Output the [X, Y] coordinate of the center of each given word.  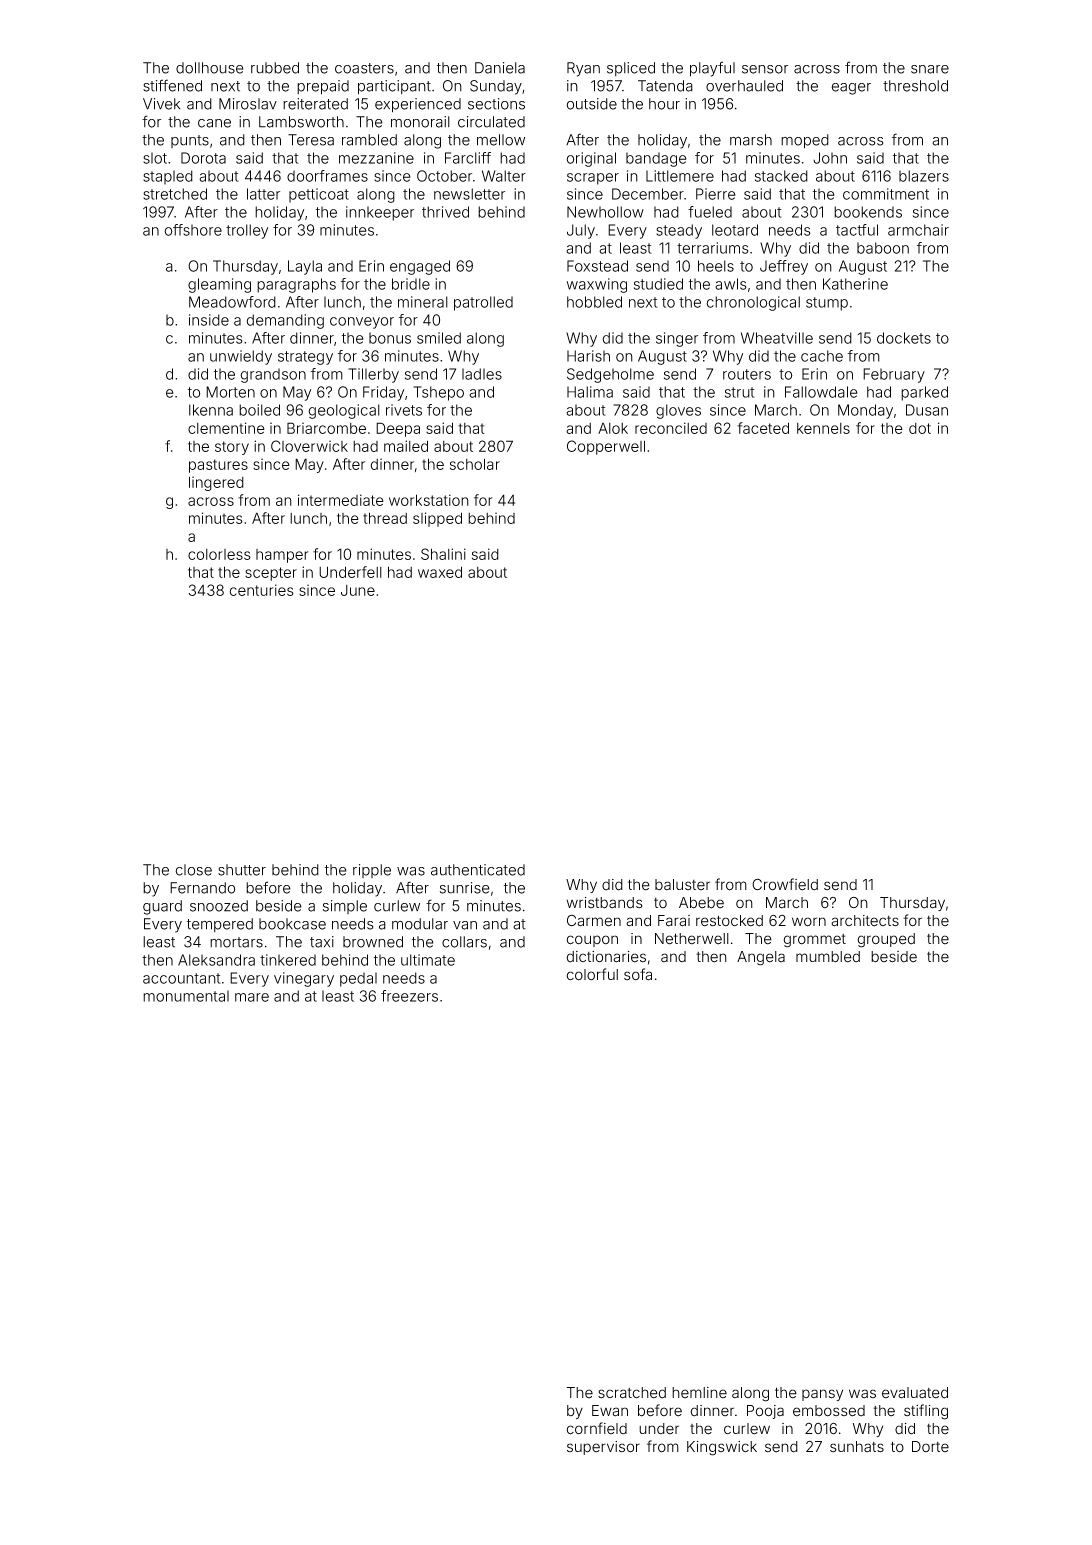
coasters [364, 68]
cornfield [597, 1428]
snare [930, 69]
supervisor [603, 1448]
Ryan [583, 69]
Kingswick [722, 1448]
